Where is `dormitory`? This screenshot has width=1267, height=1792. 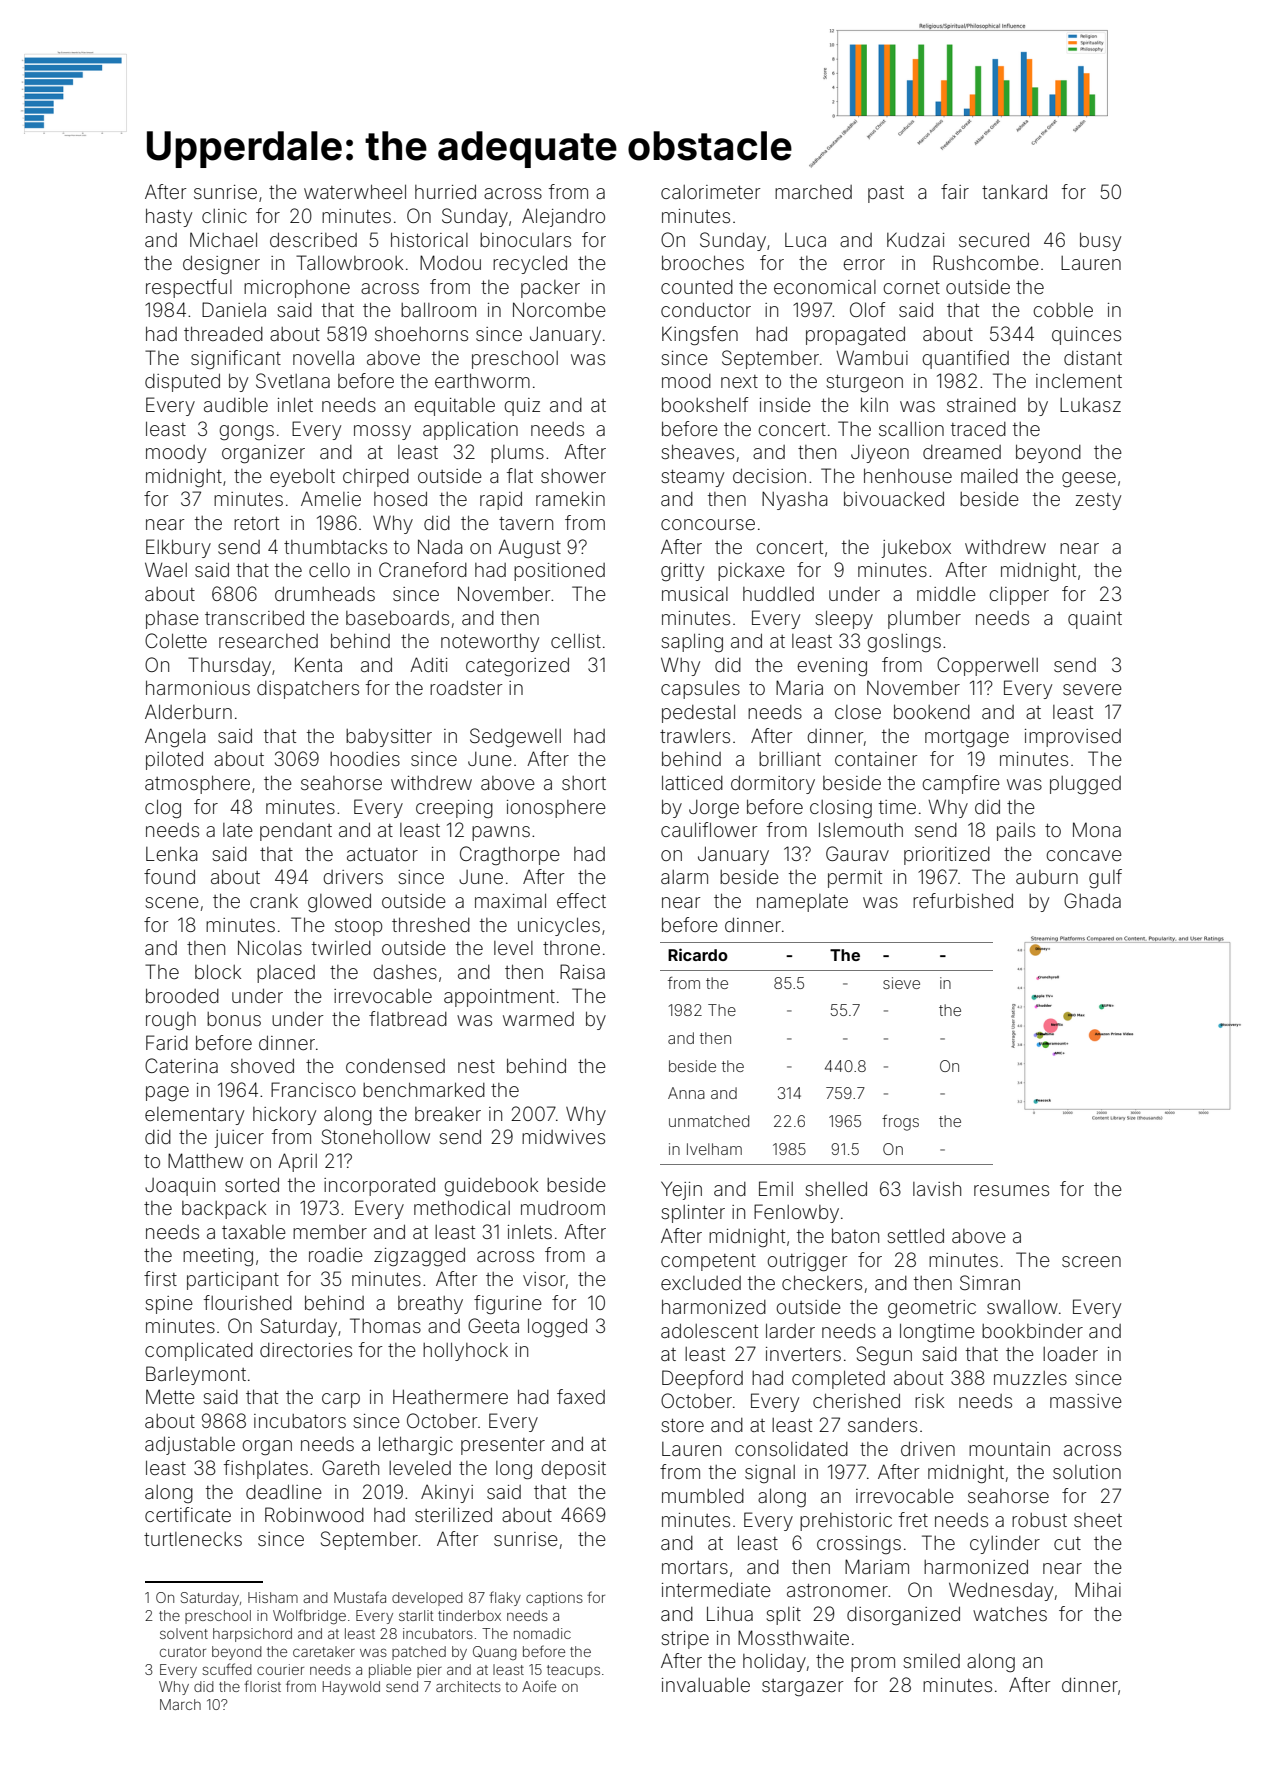 dormitory is located at coordinates (773, 784).
